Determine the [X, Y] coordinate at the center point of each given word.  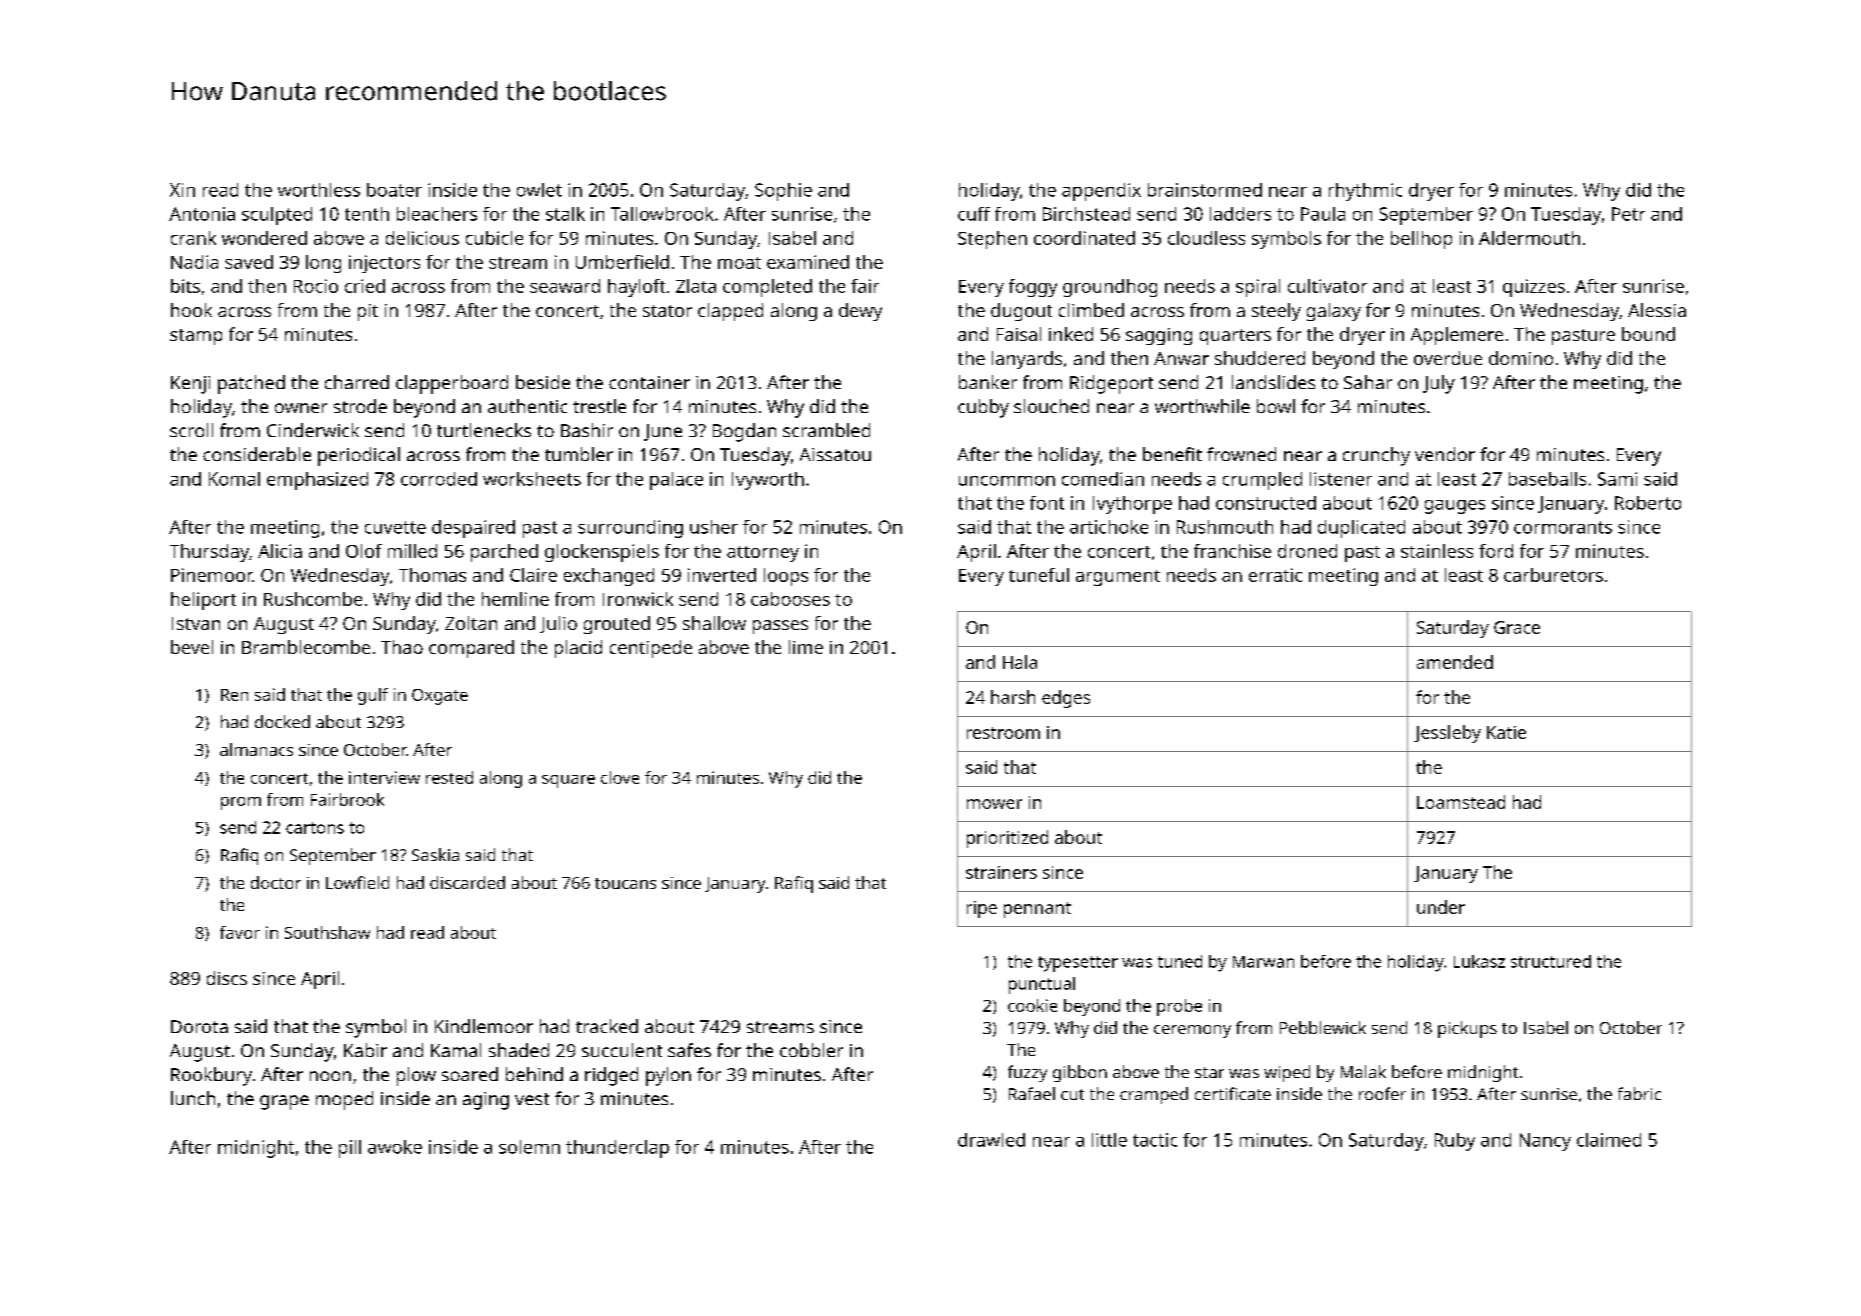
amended [1455, 662]
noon [330, 1076]
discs [227, 978]
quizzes [1534, 288]
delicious [422, 238]
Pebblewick [1323, 1027]
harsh [1013, 697]
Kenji [190, 385]
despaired [473, 529]
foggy [1033, 288]
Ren [234, 695]
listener [1341, 479]
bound [1648, 334]
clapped [730, 312]
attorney [763, 554]
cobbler [811, 1050]
